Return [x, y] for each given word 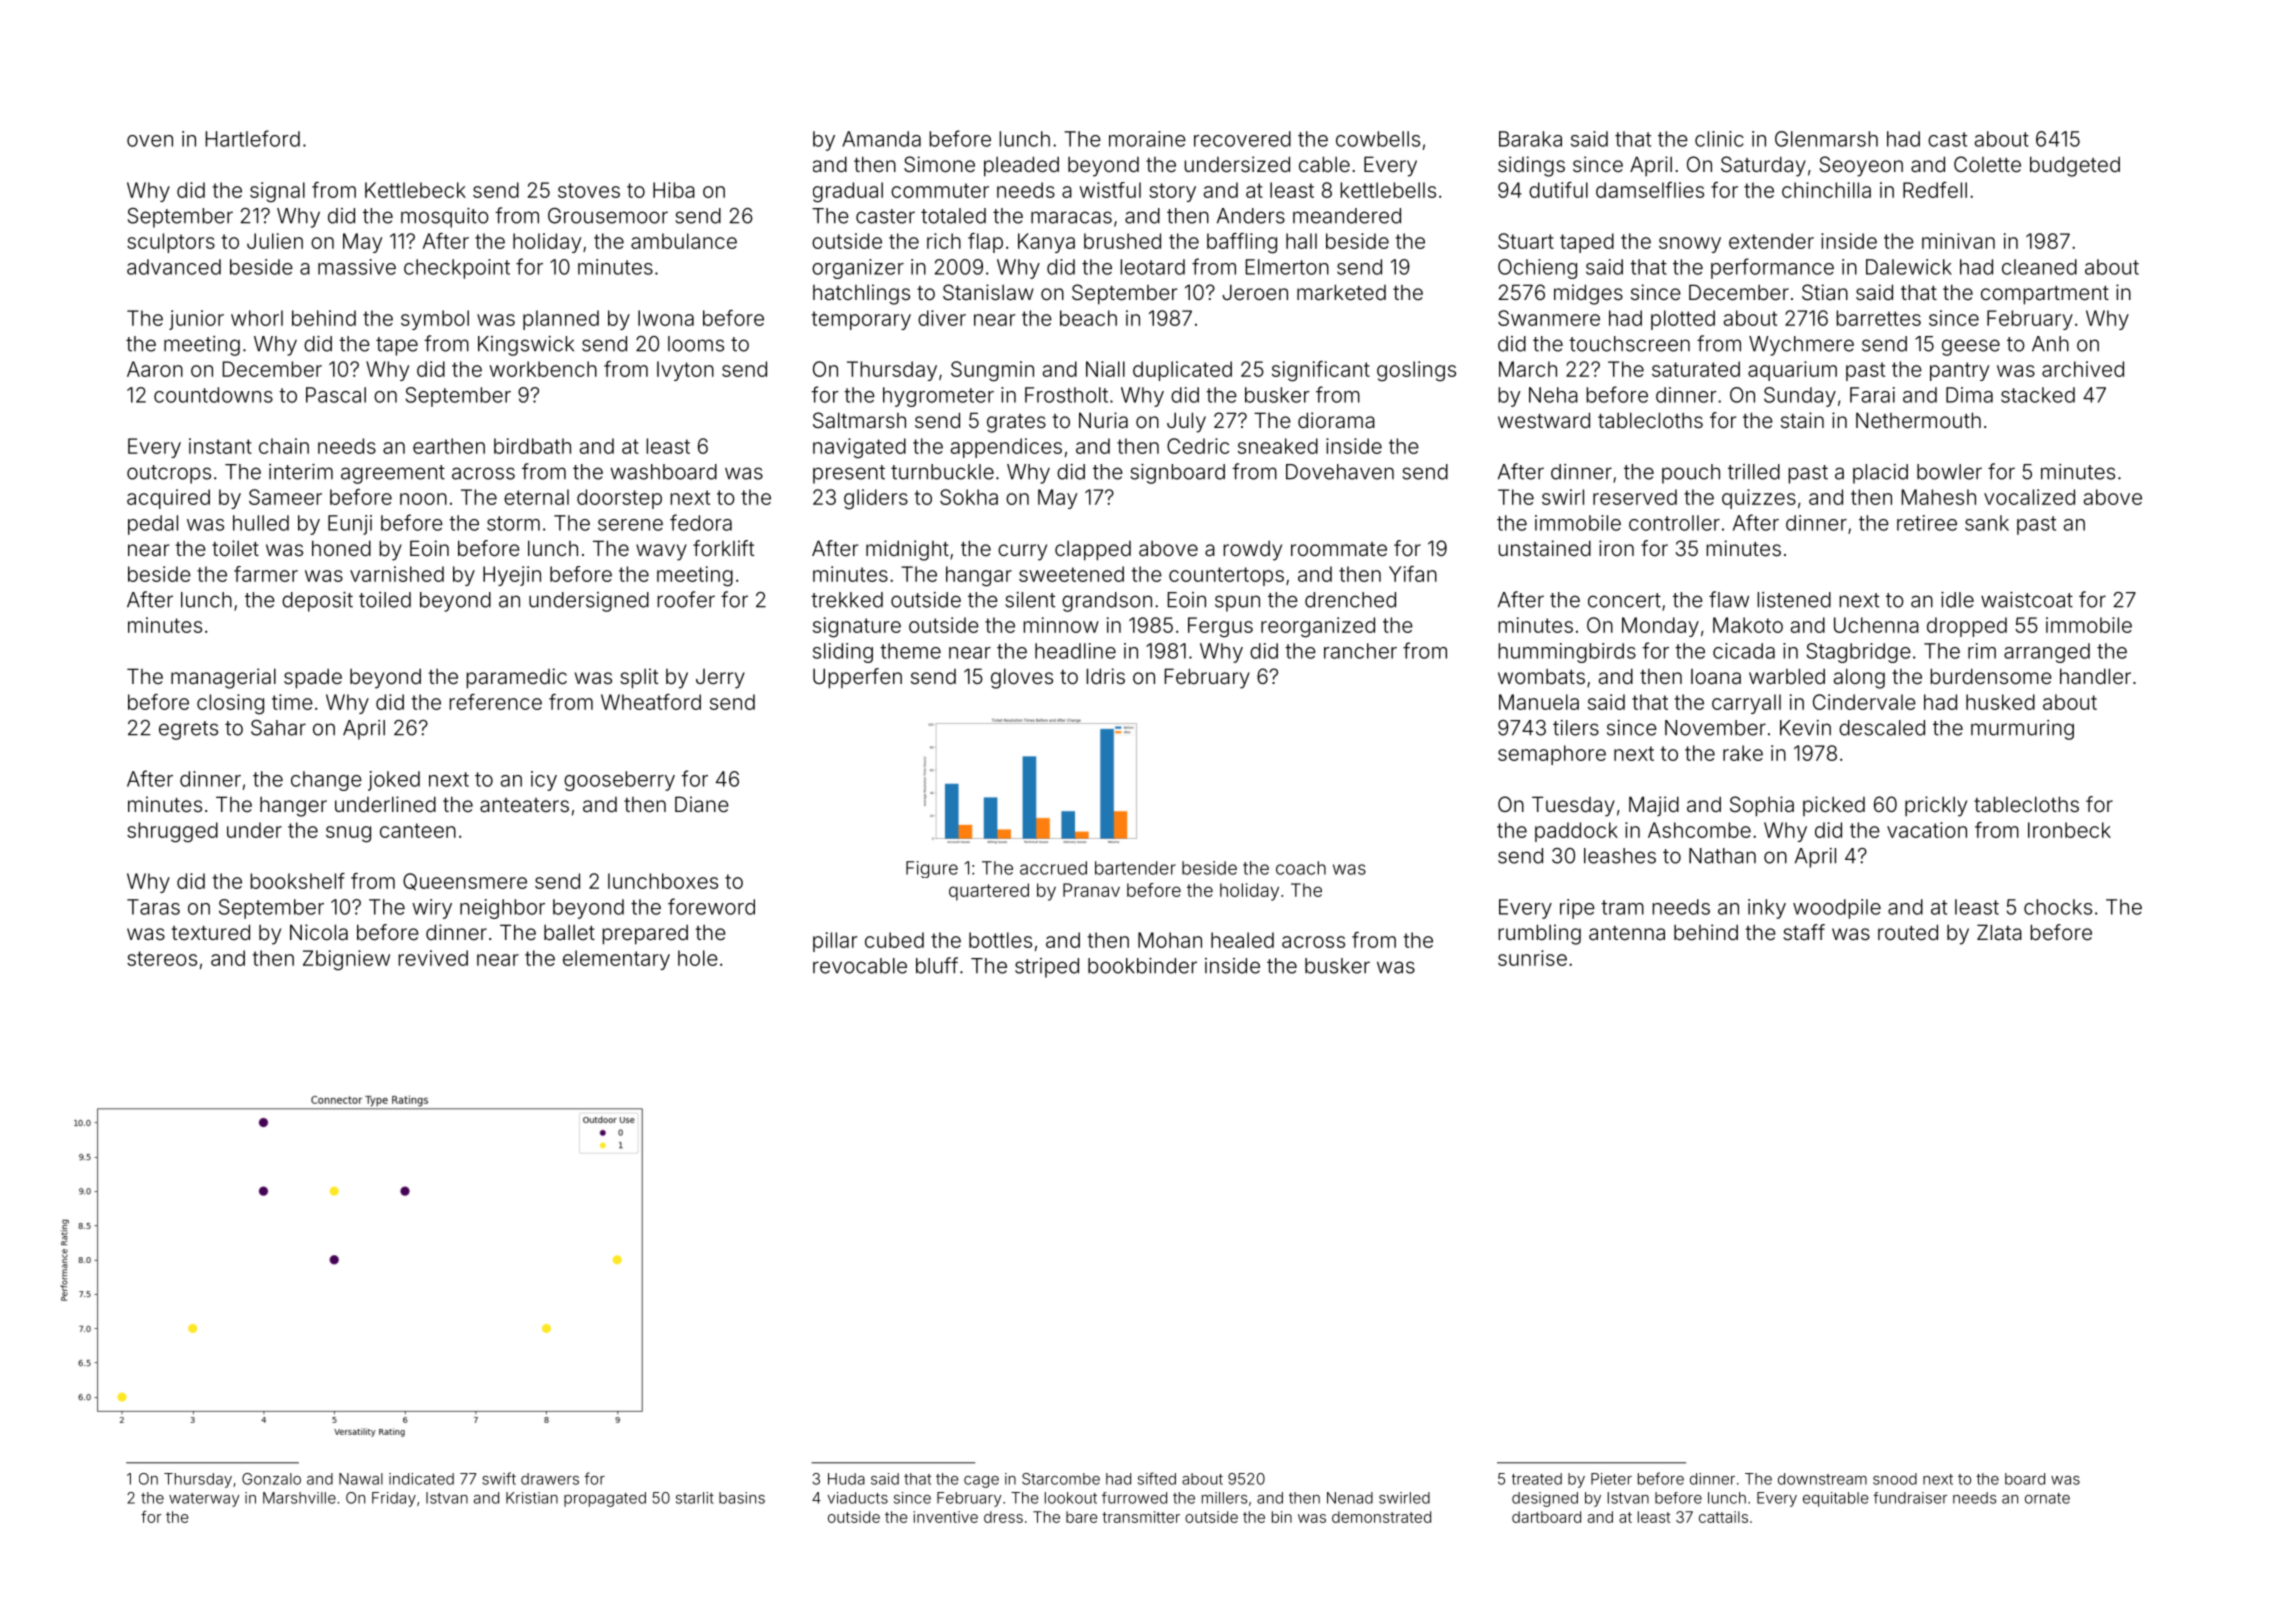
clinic [1719, 139]
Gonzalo [271, 1479]
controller [1674, 523]
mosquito [445, 218]
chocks [2058, 907]
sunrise [1532, 958]
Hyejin [512, 576]
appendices [1006, 448]
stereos [162, 958]
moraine [1147, 139]
